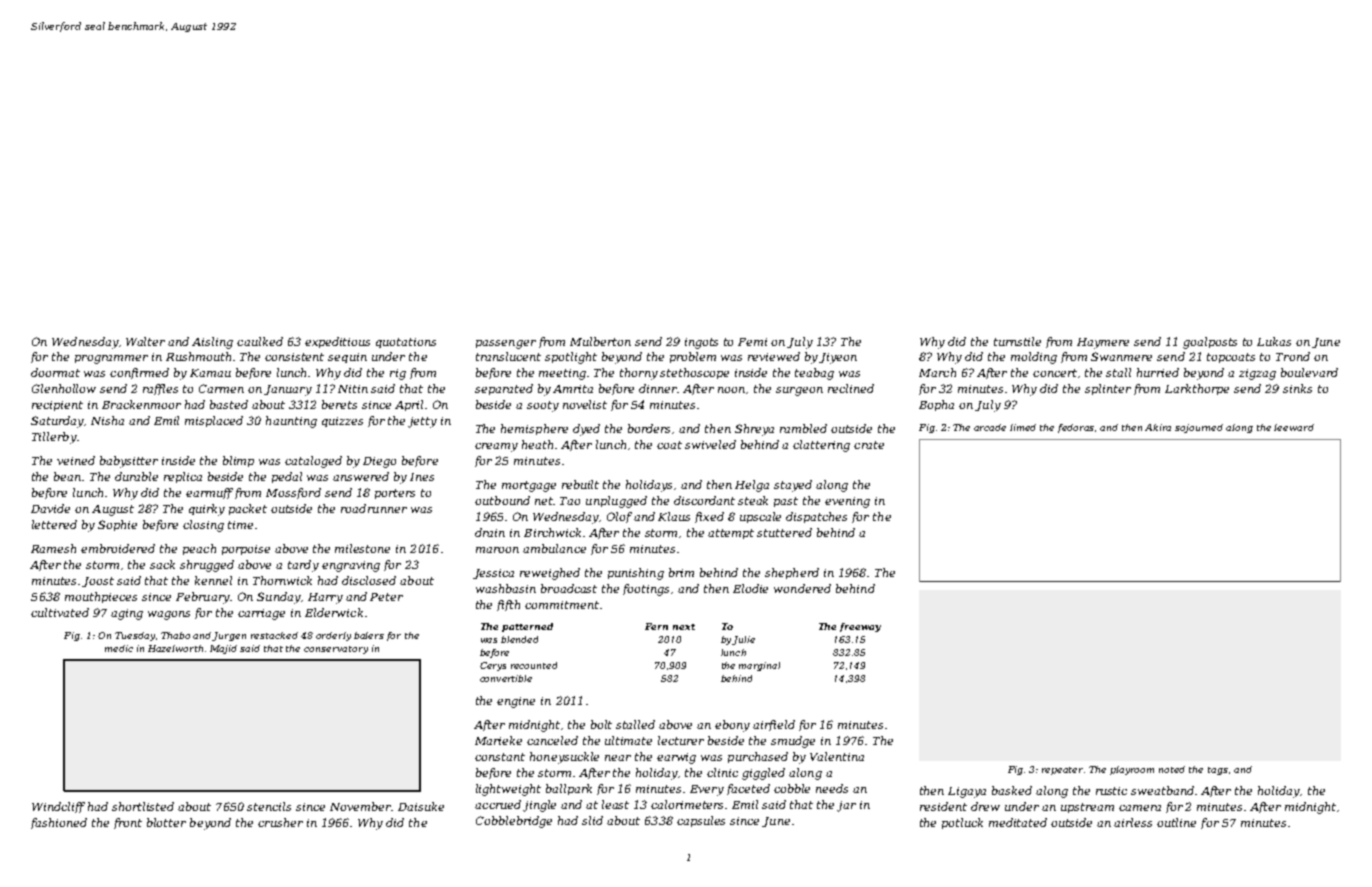 This screenshot has height=887, width=1372. What do you see at coordinates (55, 372) in the screenshot?
I see `doormat` at bounding box center [55, 372].
